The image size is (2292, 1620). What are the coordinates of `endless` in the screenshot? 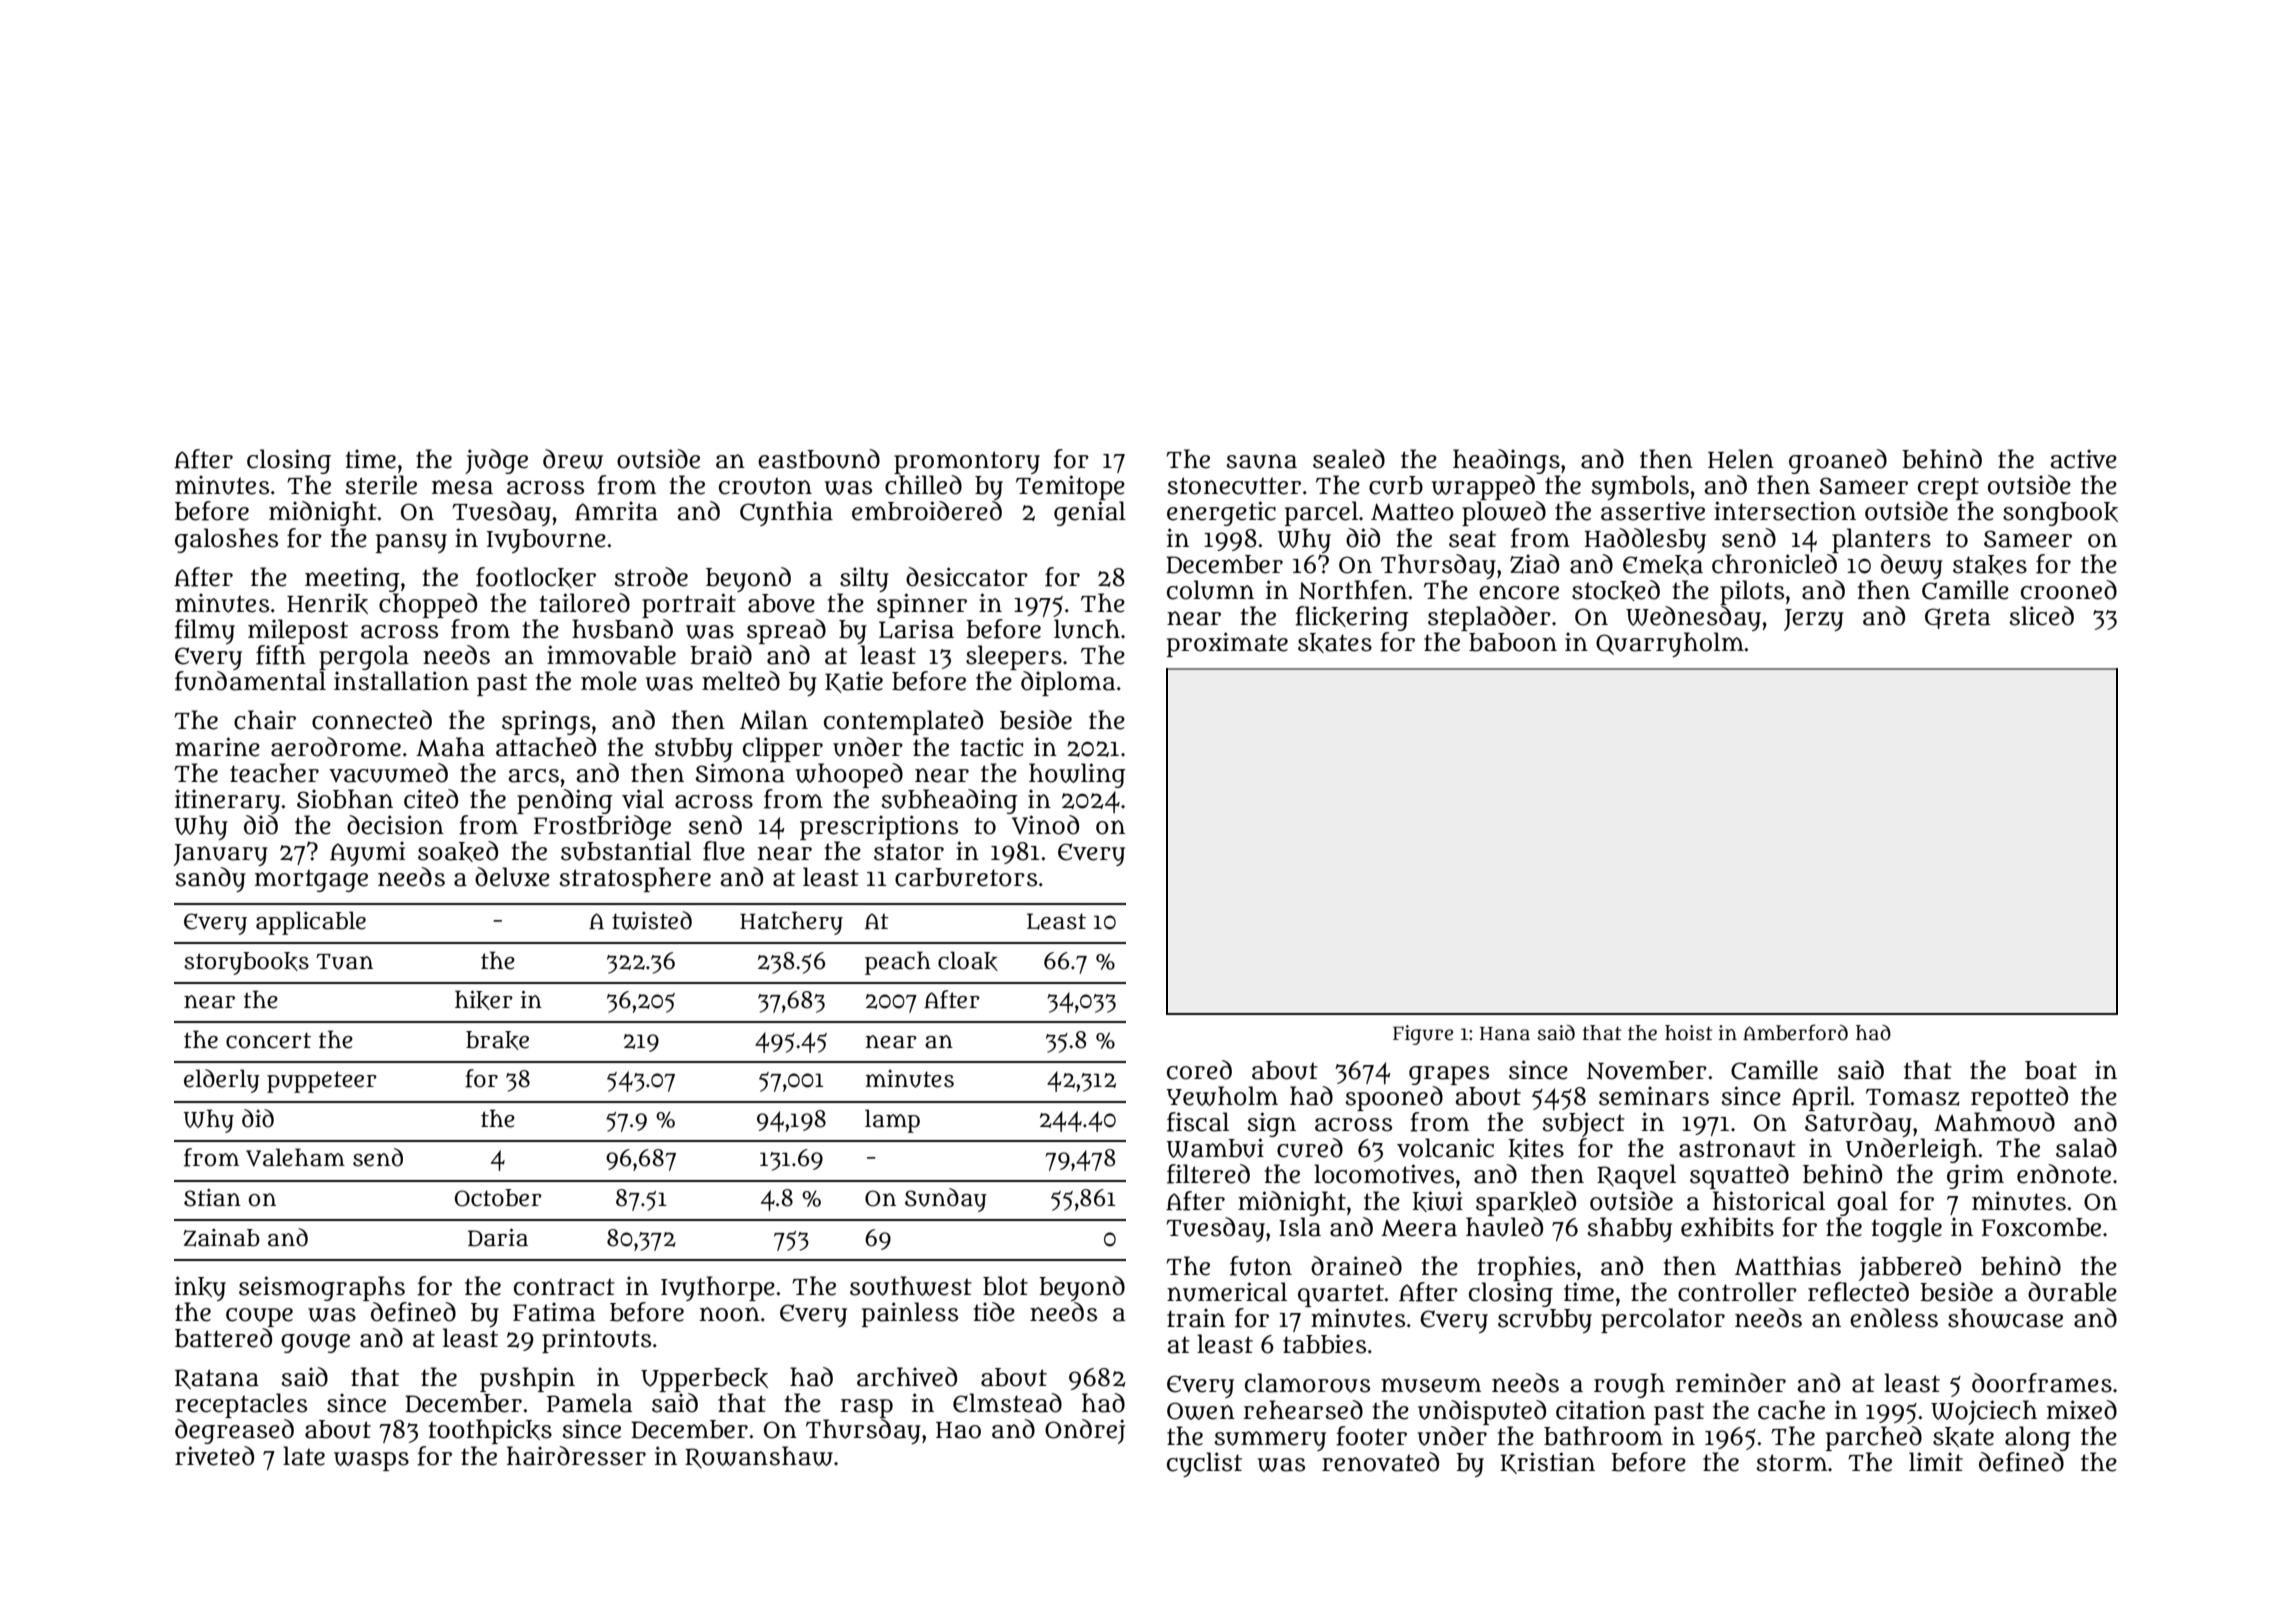 It's located at (1894, 1318).
